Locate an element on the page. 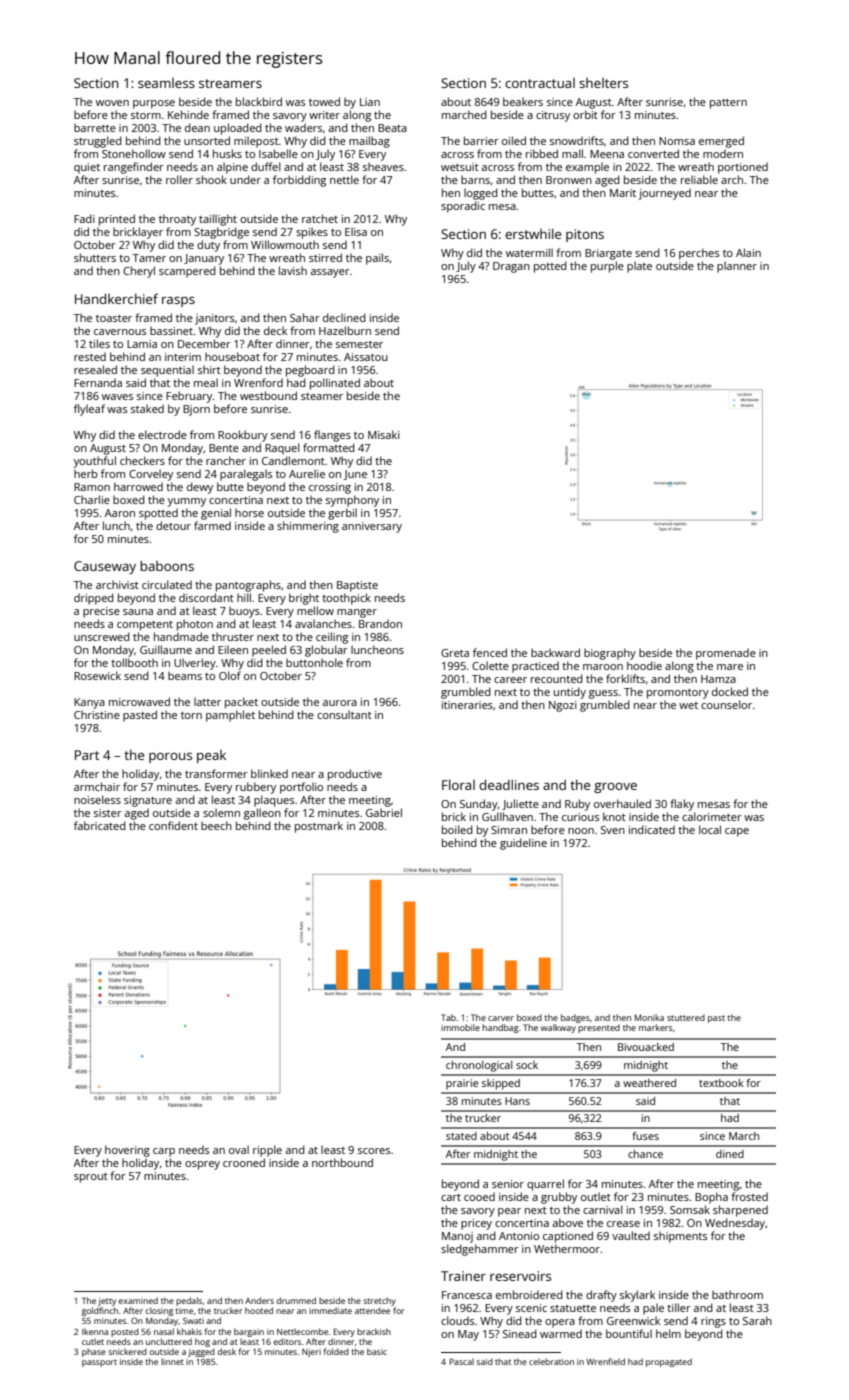 This document has height=1400, width=849. plate is located at coordinates (639, 267).
